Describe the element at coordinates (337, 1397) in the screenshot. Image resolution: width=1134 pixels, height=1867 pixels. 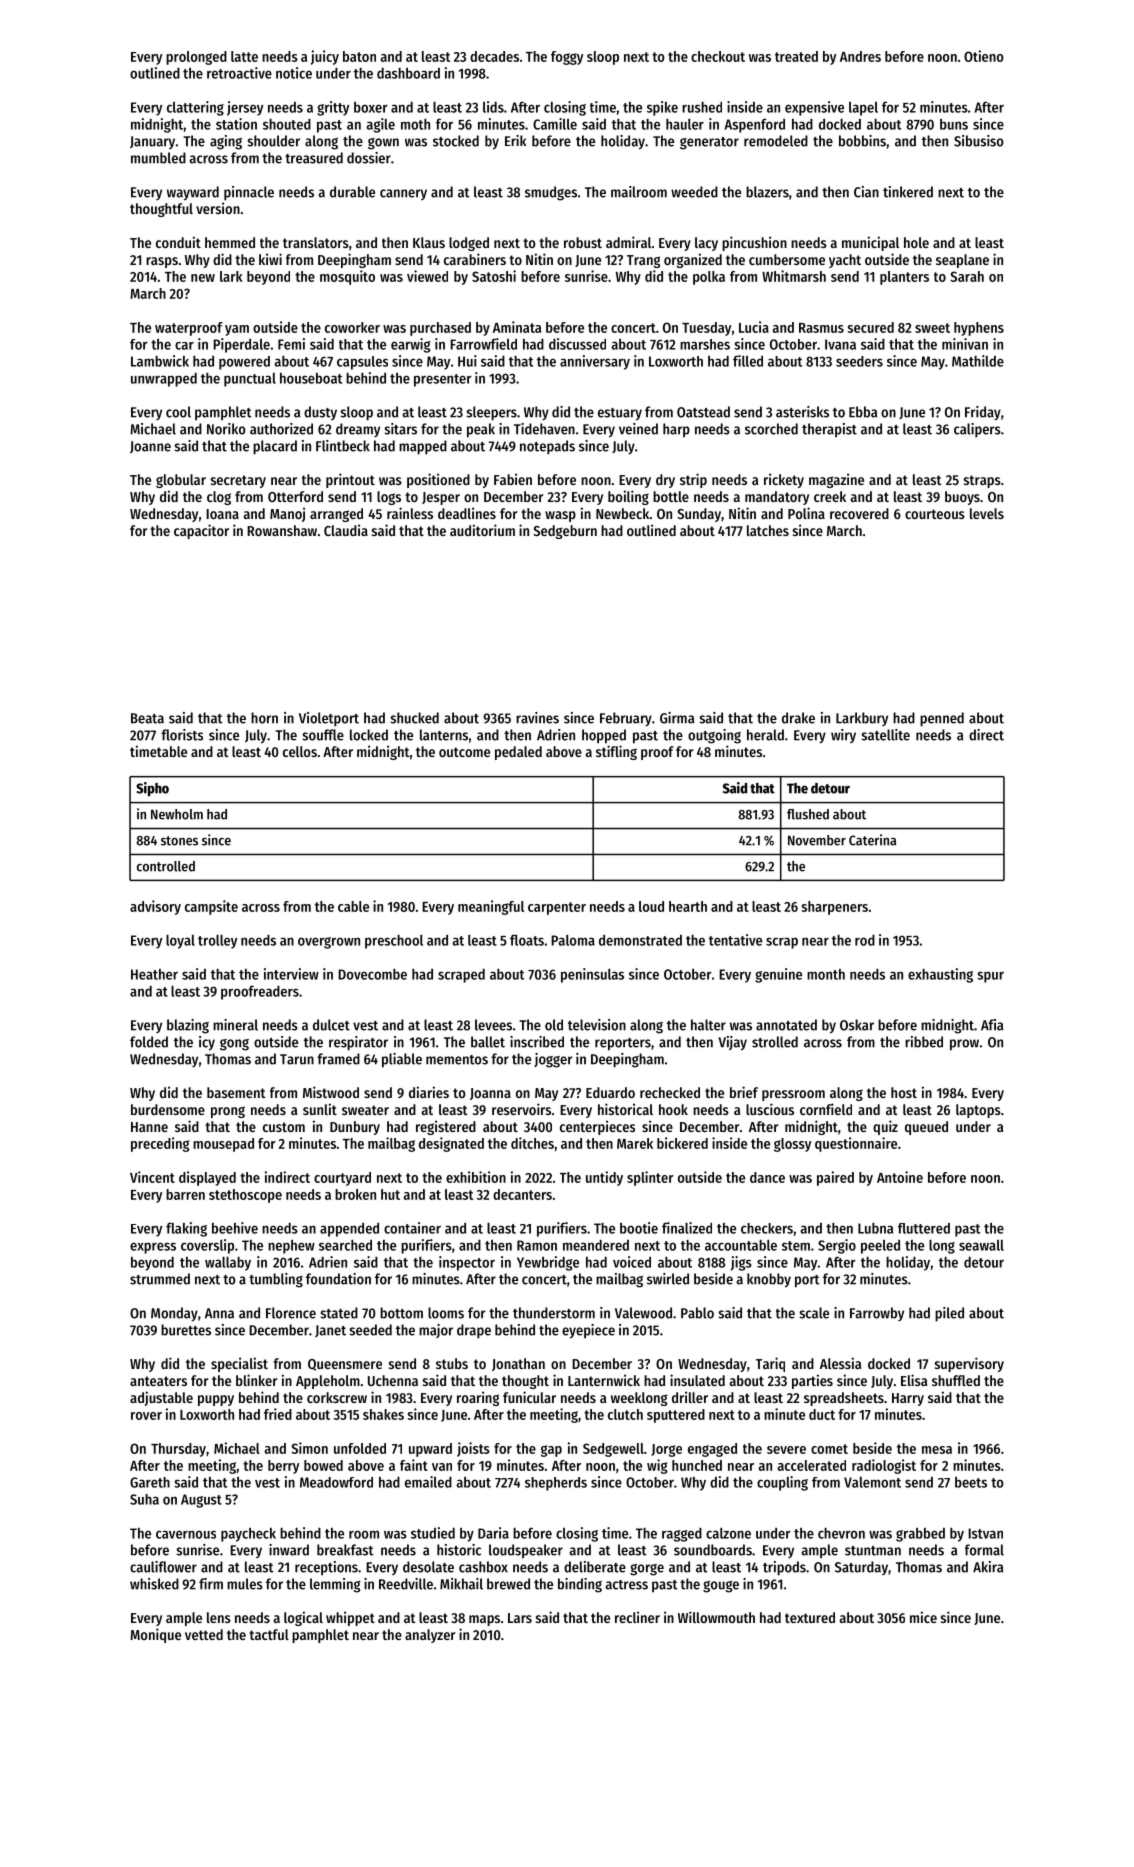
I see `corkscrew` at that location.
